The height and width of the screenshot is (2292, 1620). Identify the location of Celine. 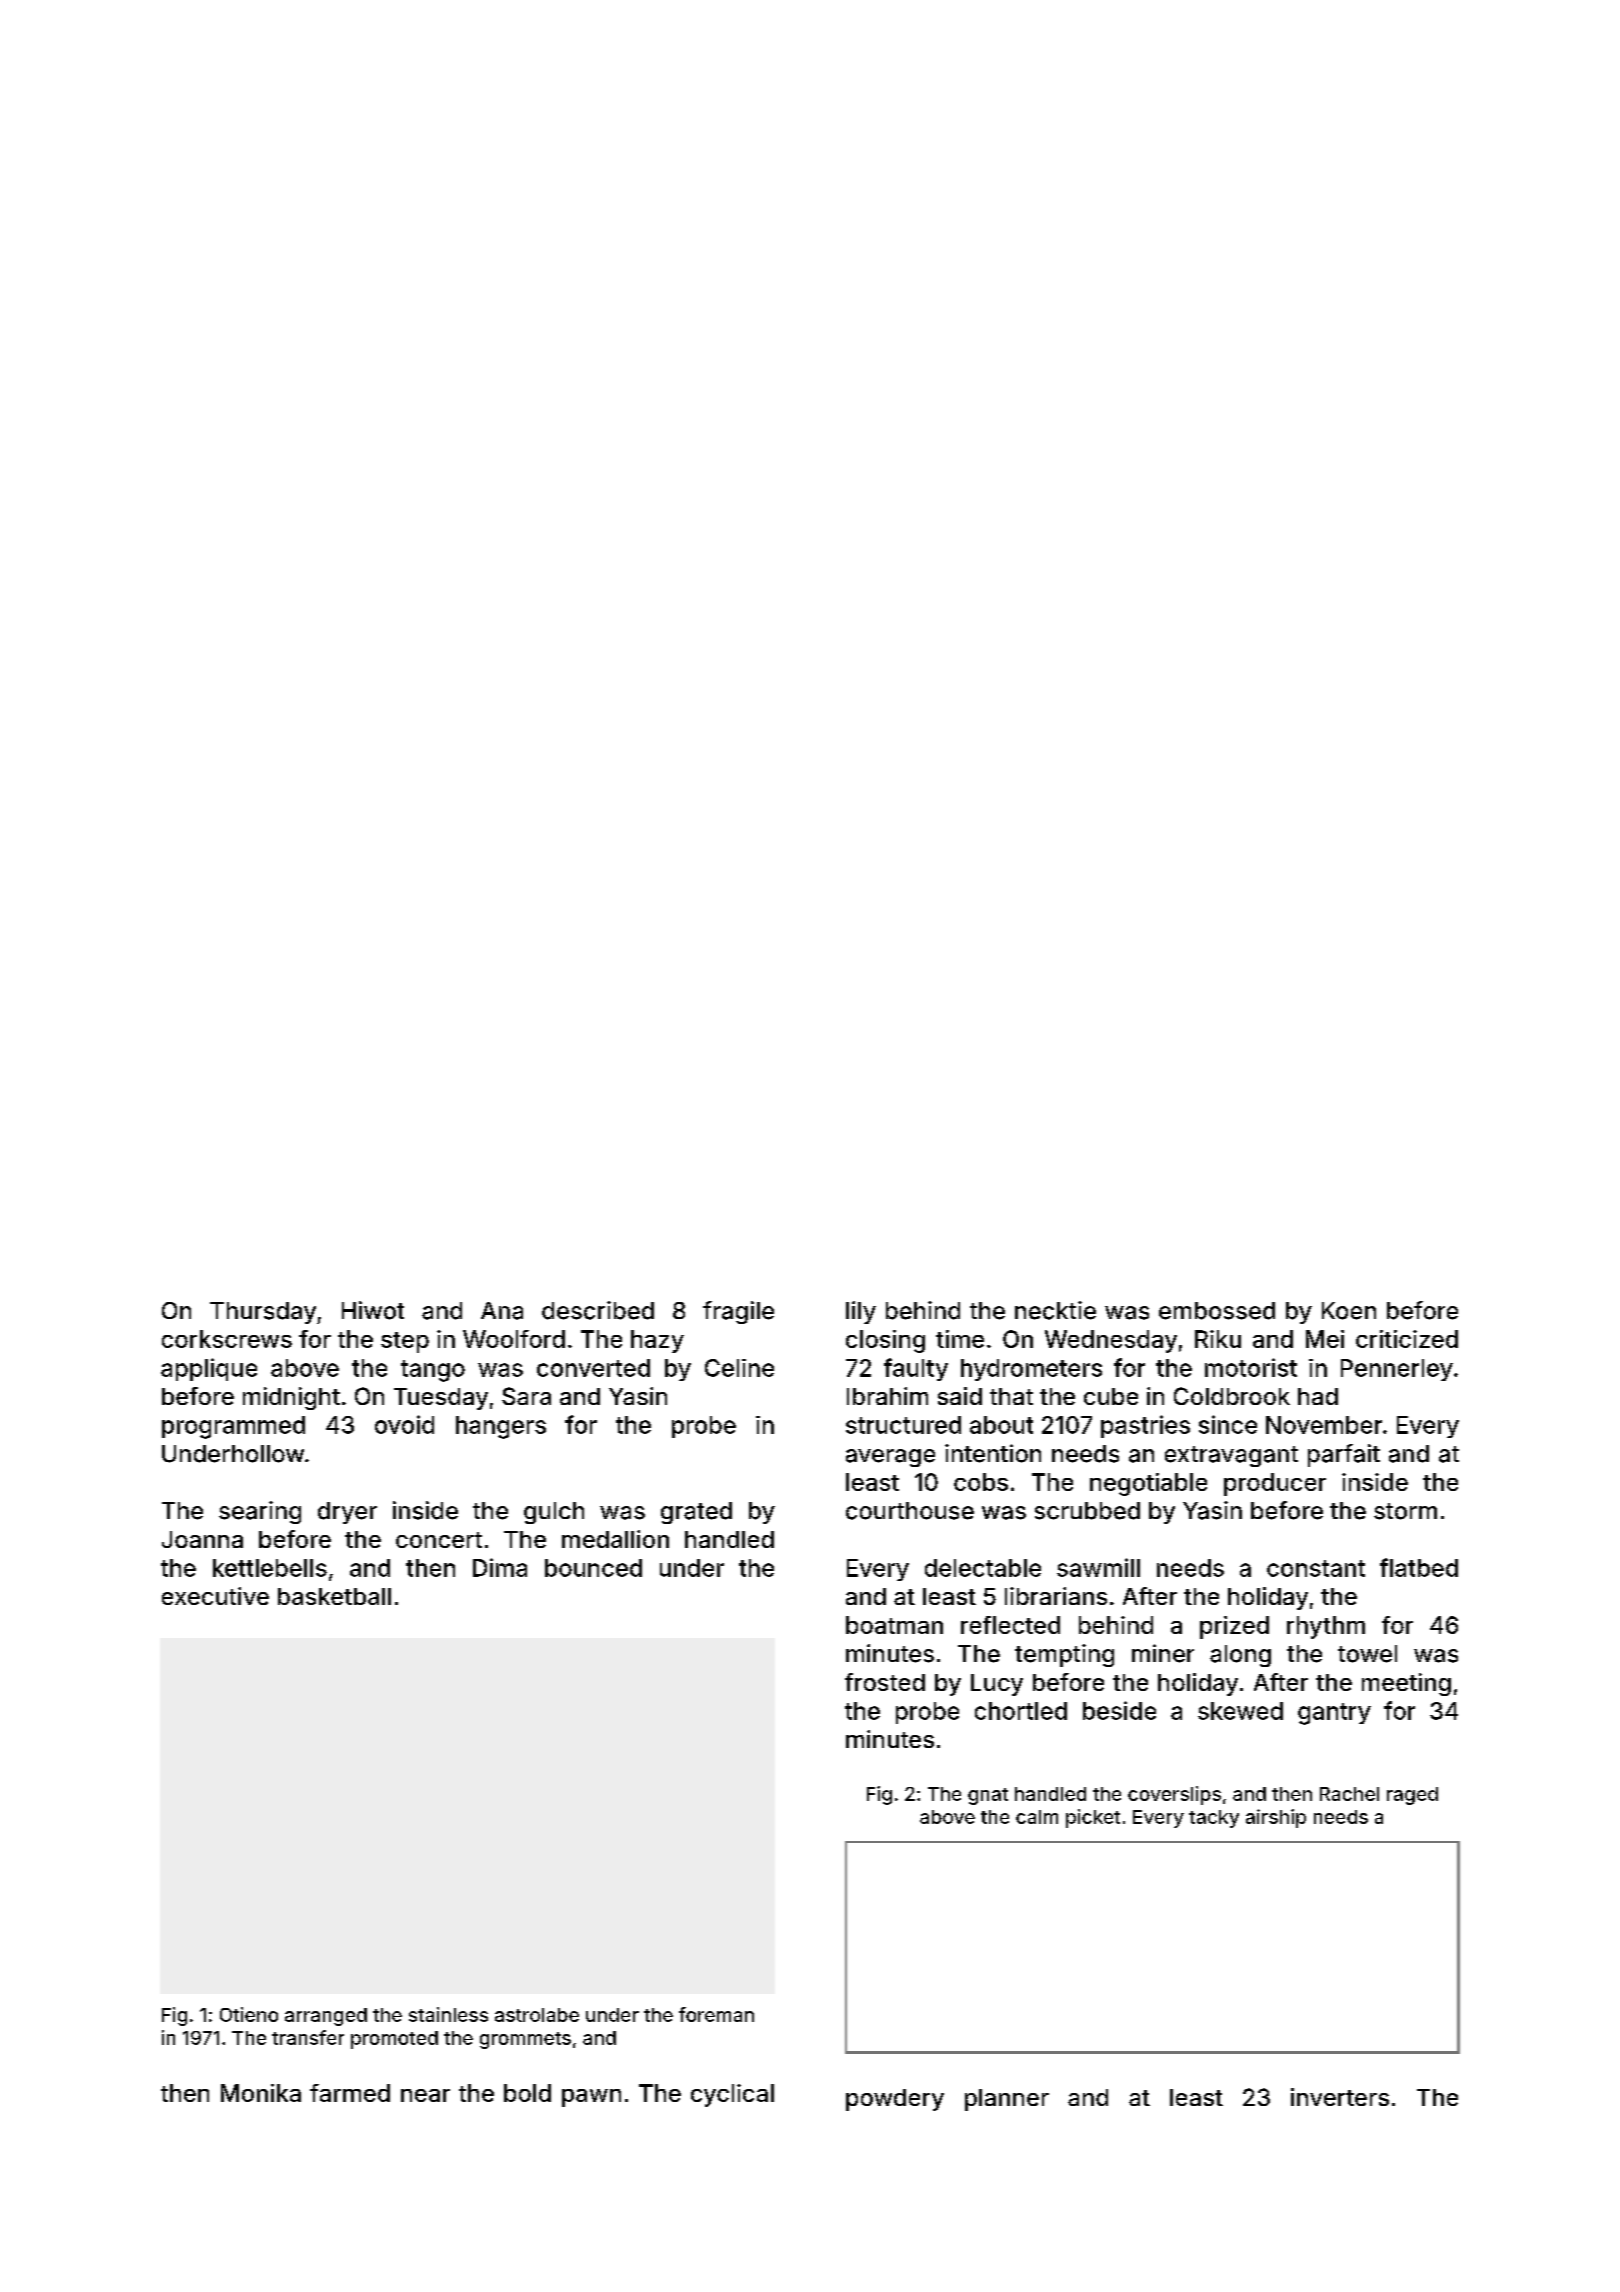
(739, 1368).
